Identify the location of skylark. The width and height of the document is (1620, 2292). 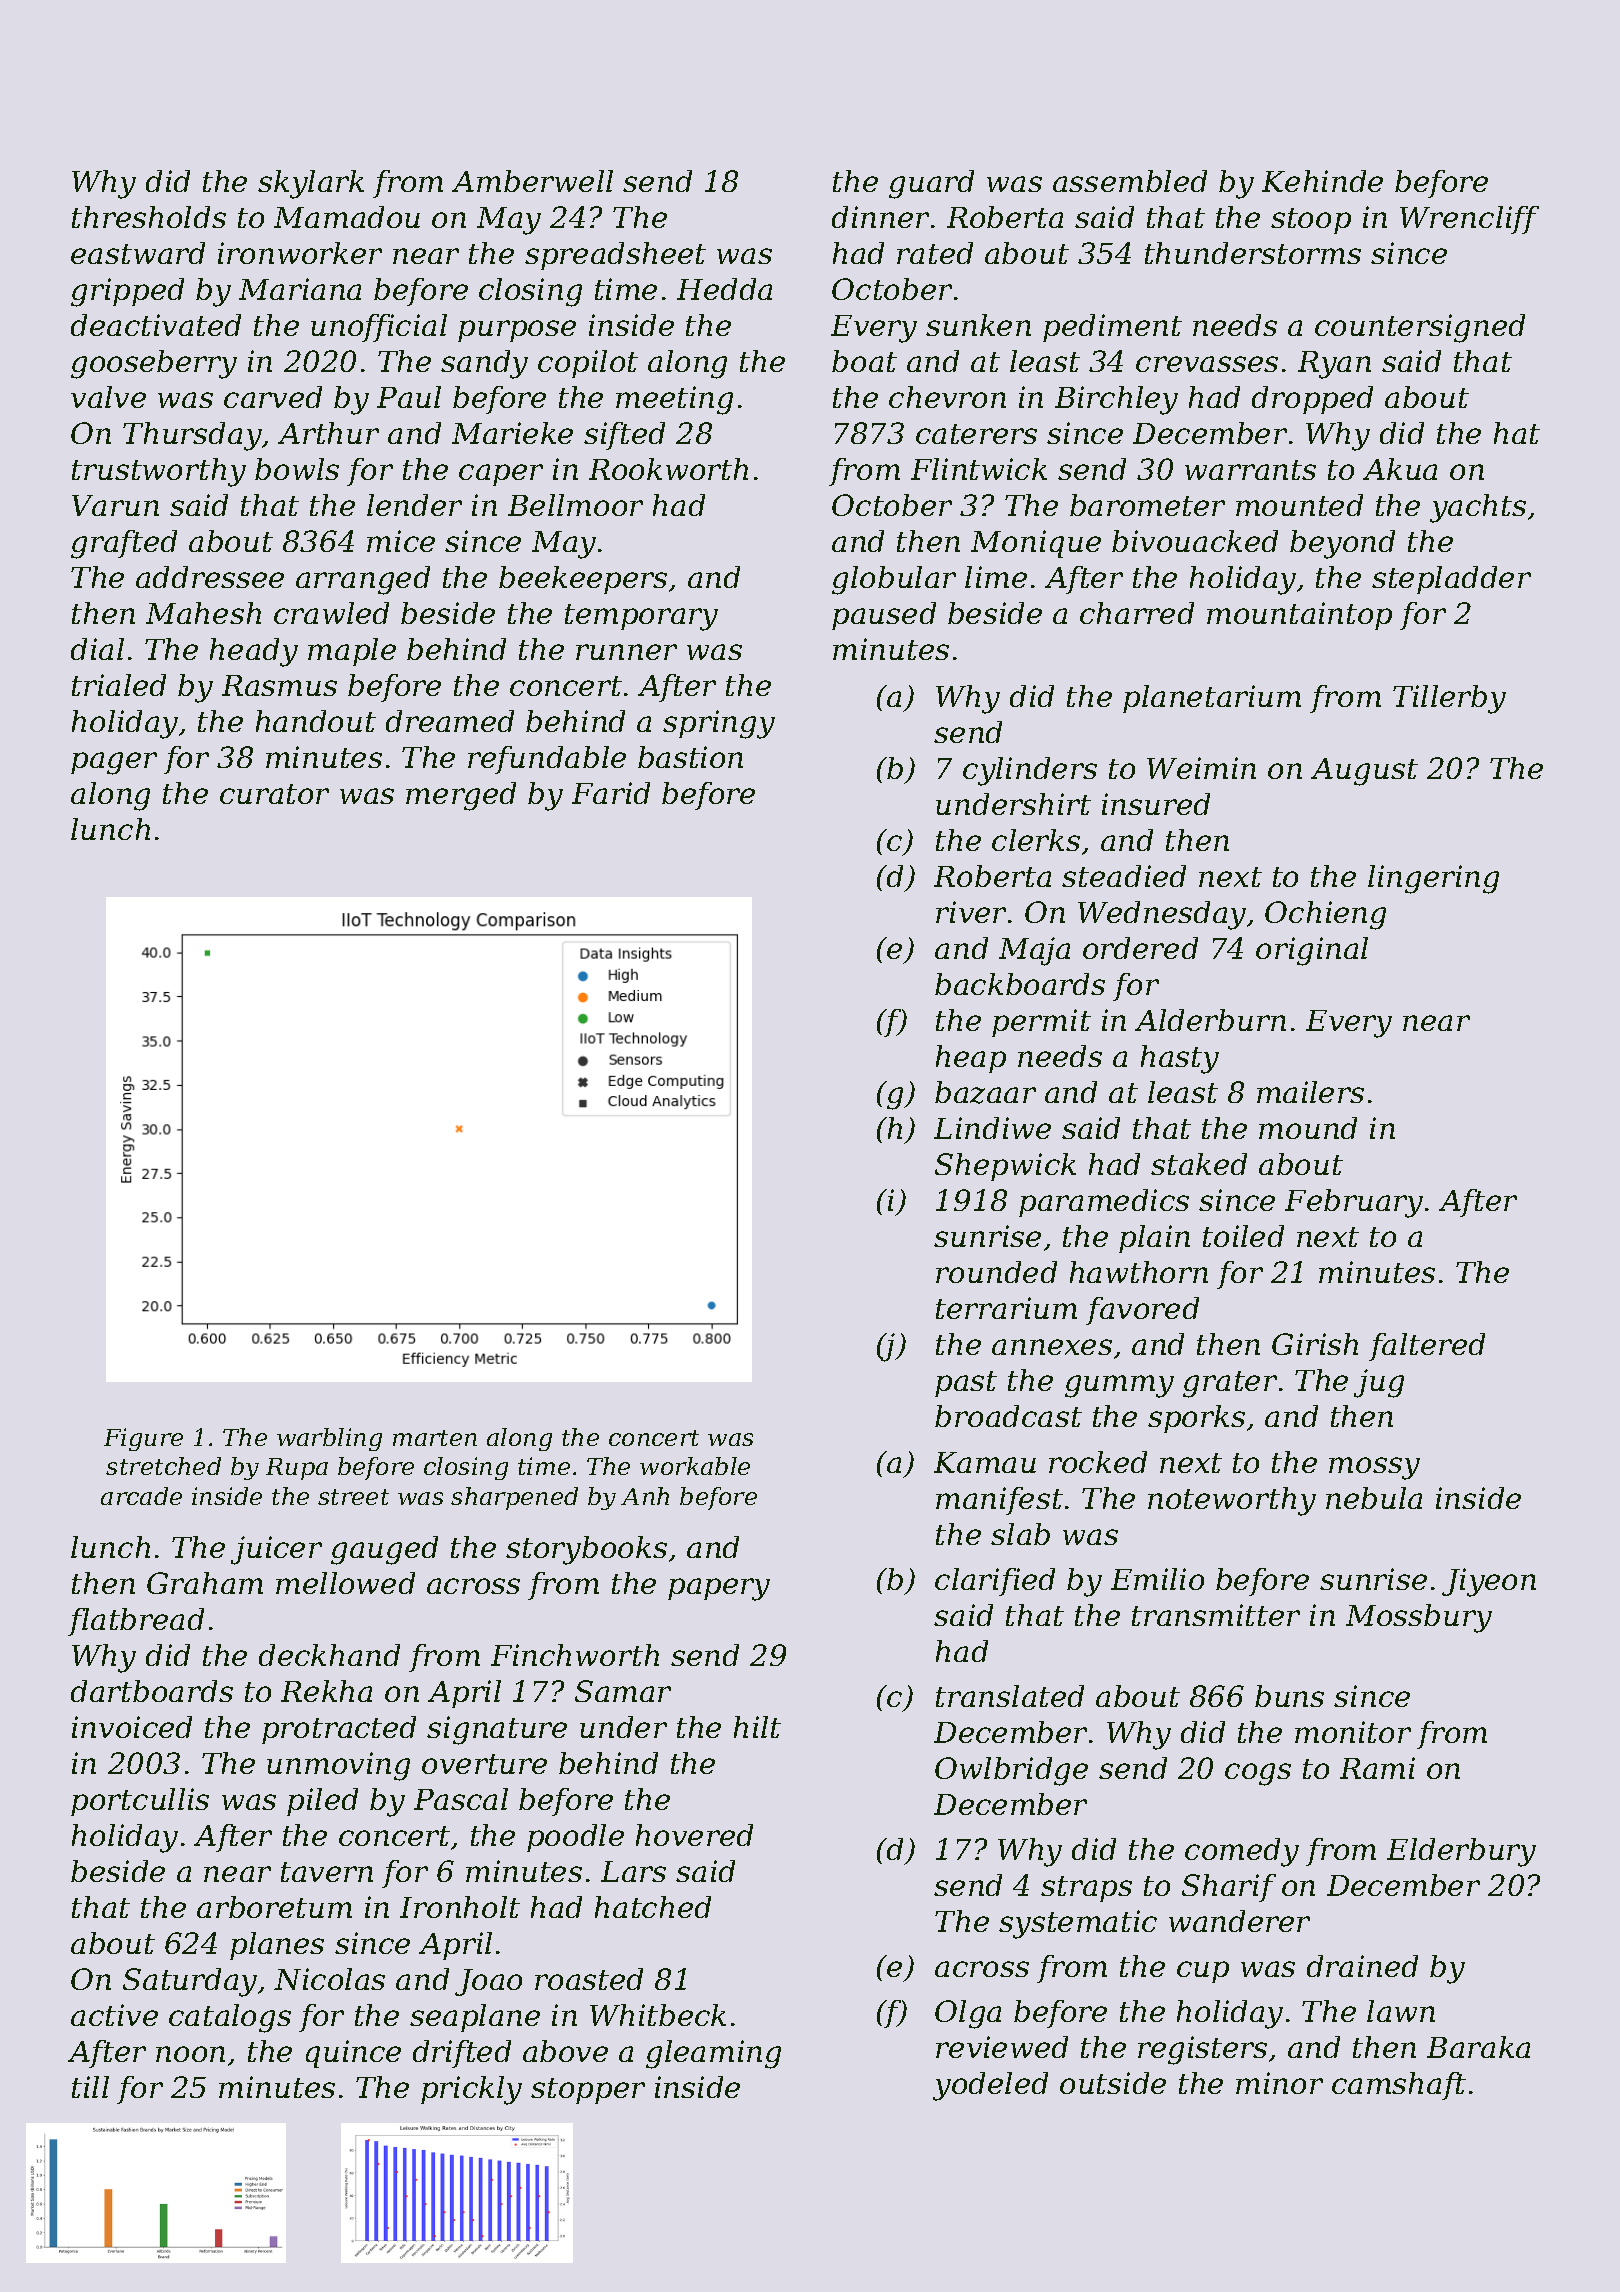
(311, 184).
